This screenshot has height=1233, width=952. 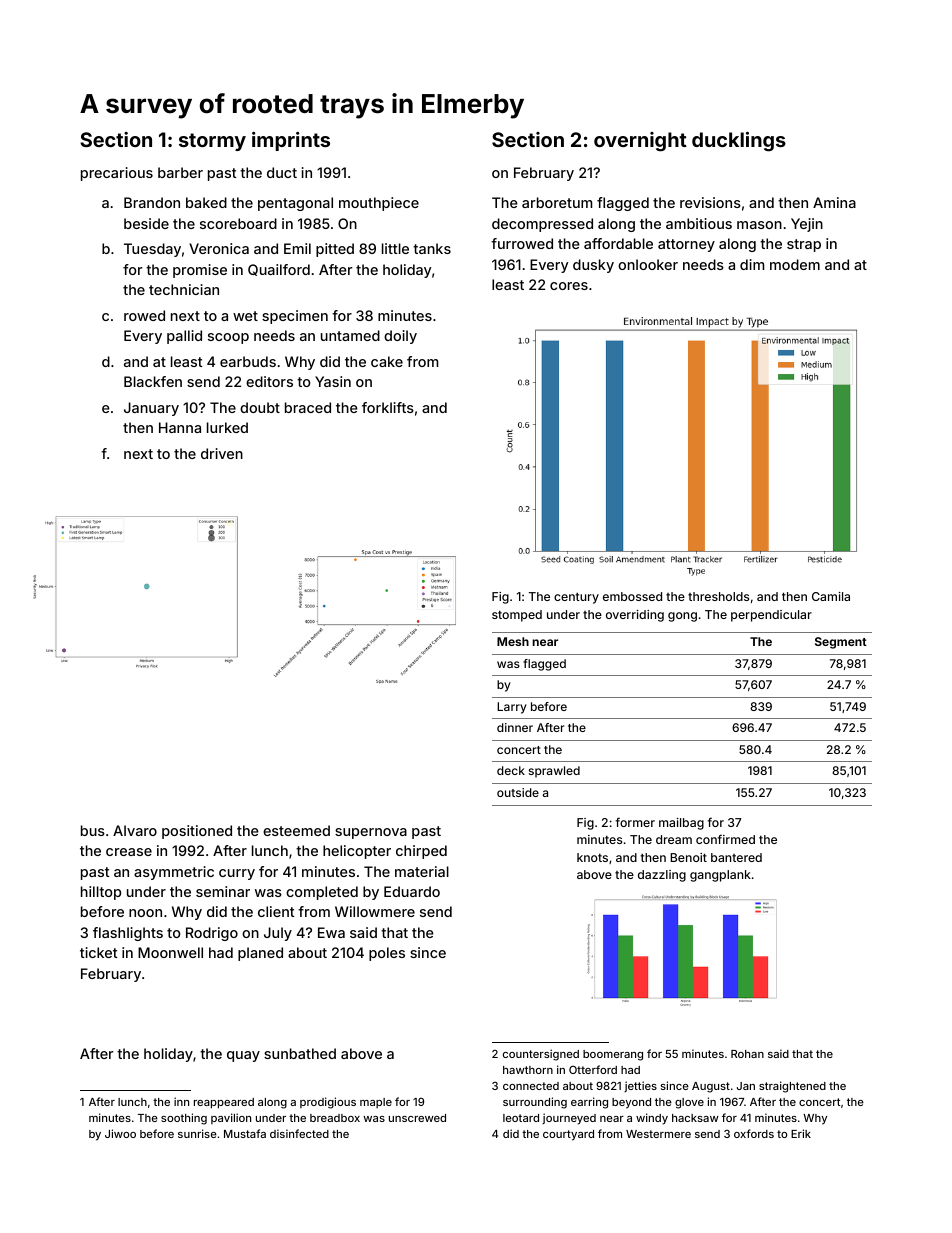 What do you see at coordinates (299, 1133) in the screenshot?
I see `disinfected` at bounding box center [299, 1133].
